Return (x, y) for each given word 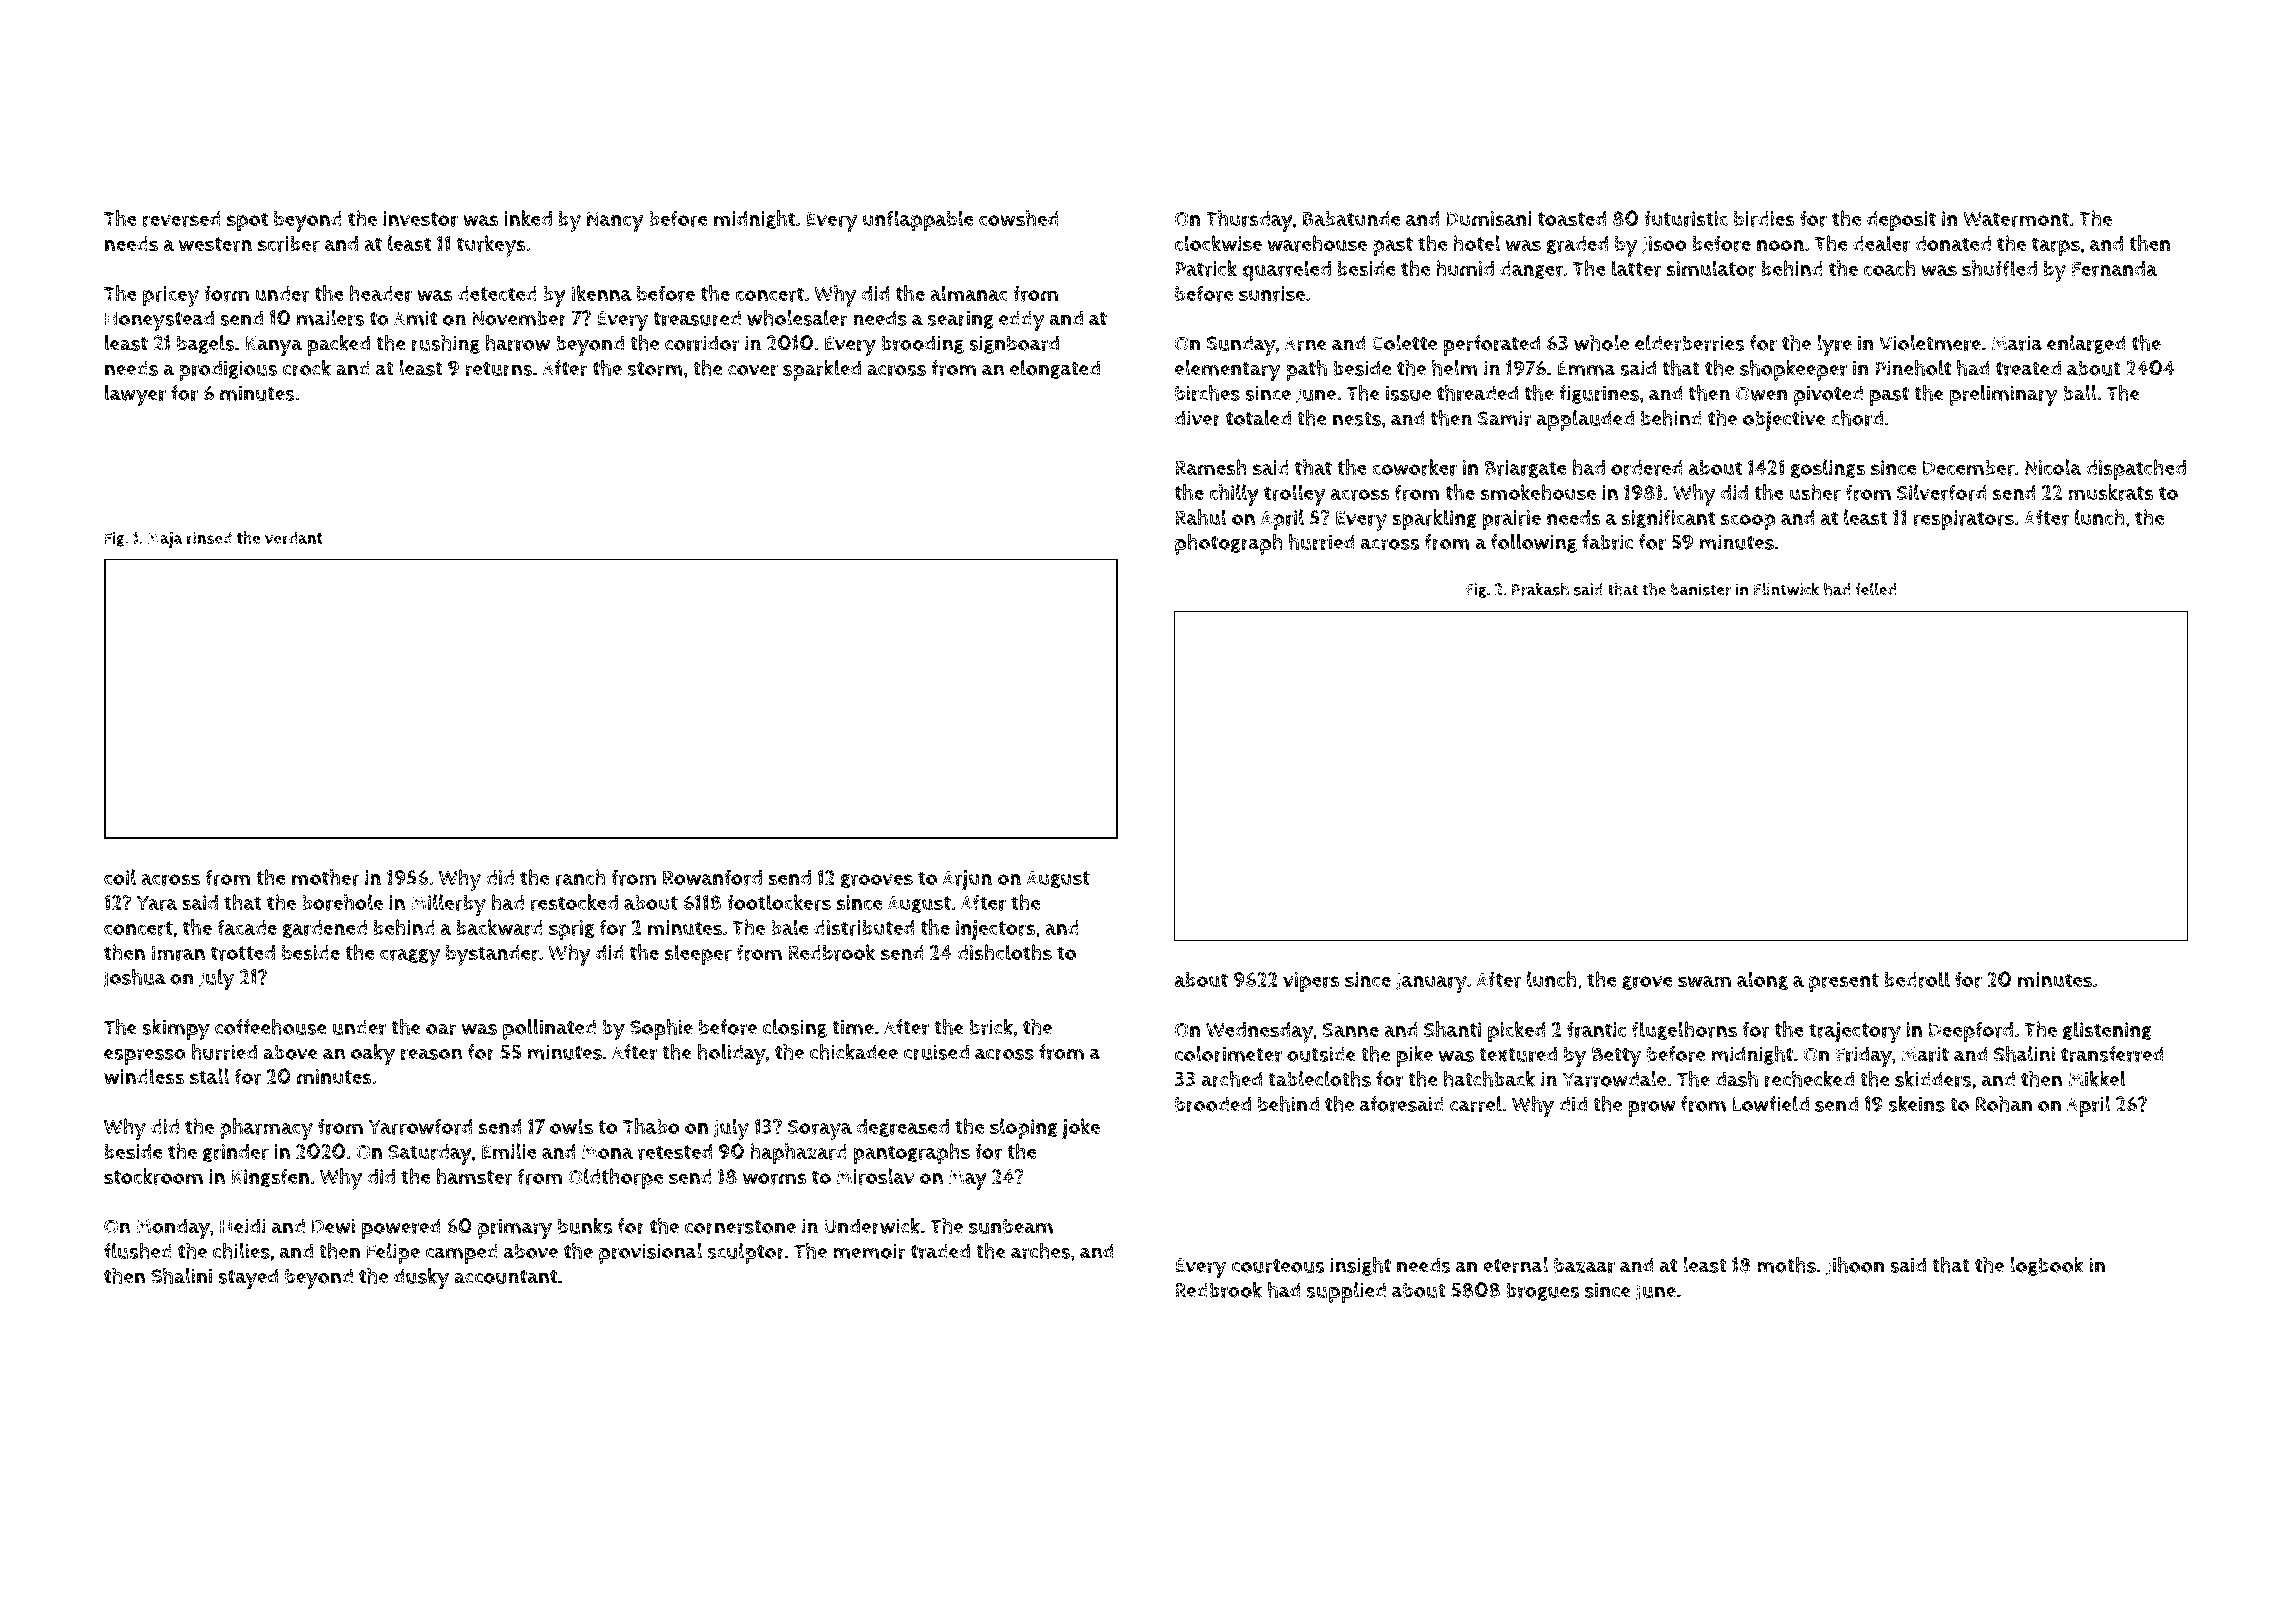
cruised (936, 1052)
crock (307, 368)
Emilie (509, 1151)
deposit (1901, 221)
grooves (876, 881)
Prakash (1540, 589)
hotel (1476, 243)
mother (326, 877)
